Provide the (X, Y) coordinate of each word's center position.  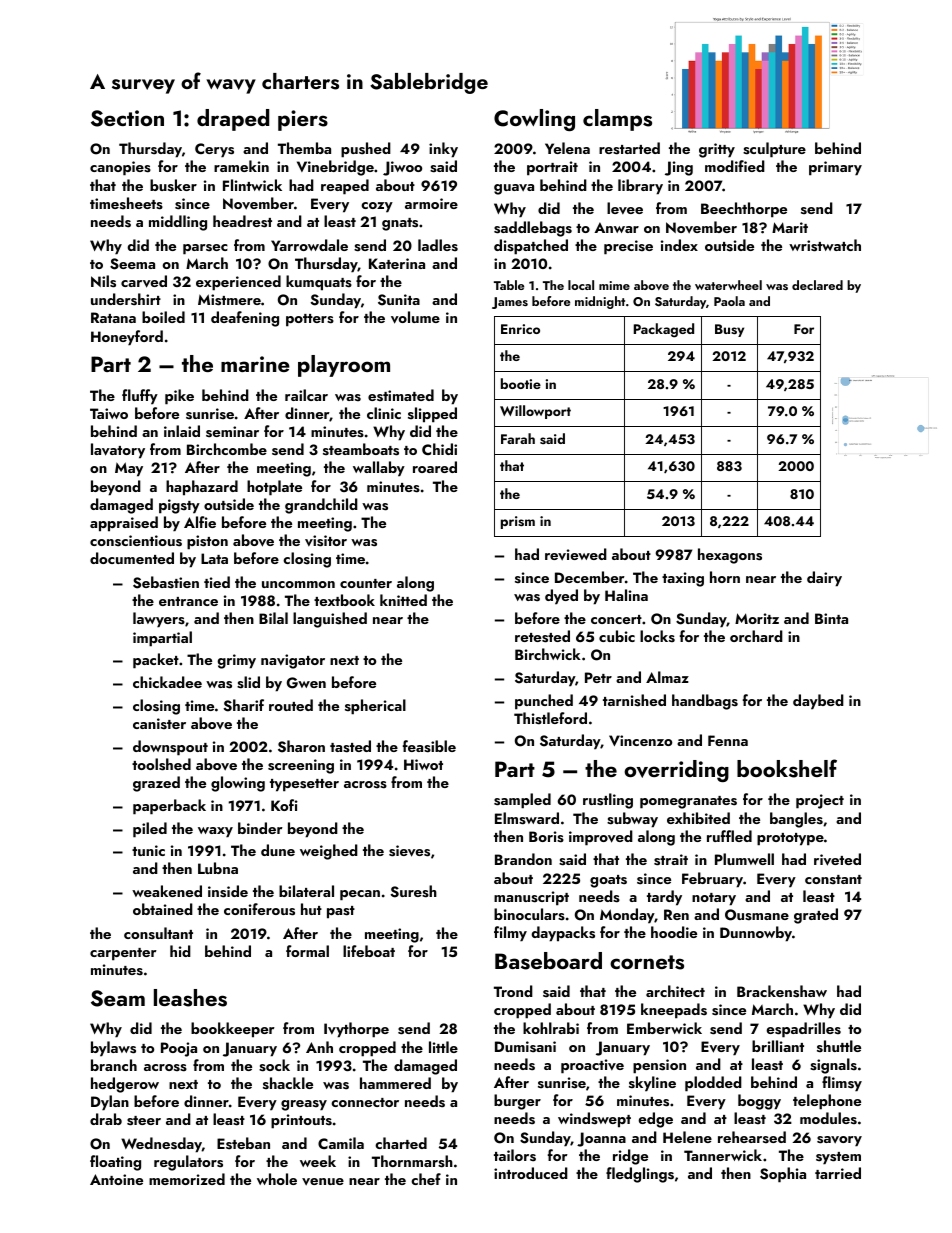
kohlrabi (551, 1028)
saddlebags (533, 229)
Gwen (306, 683)
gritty (717, 150)
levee (625, 208)
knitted (403, 600)
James (510, 303)
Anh (319, 1047)
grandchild (321, 506)
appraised (124, 524)
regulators (188, 1163)
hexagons (730, 556)
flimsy (842, 1084)
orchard (756, 636)
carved (144, 281)
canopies (120, 168)
